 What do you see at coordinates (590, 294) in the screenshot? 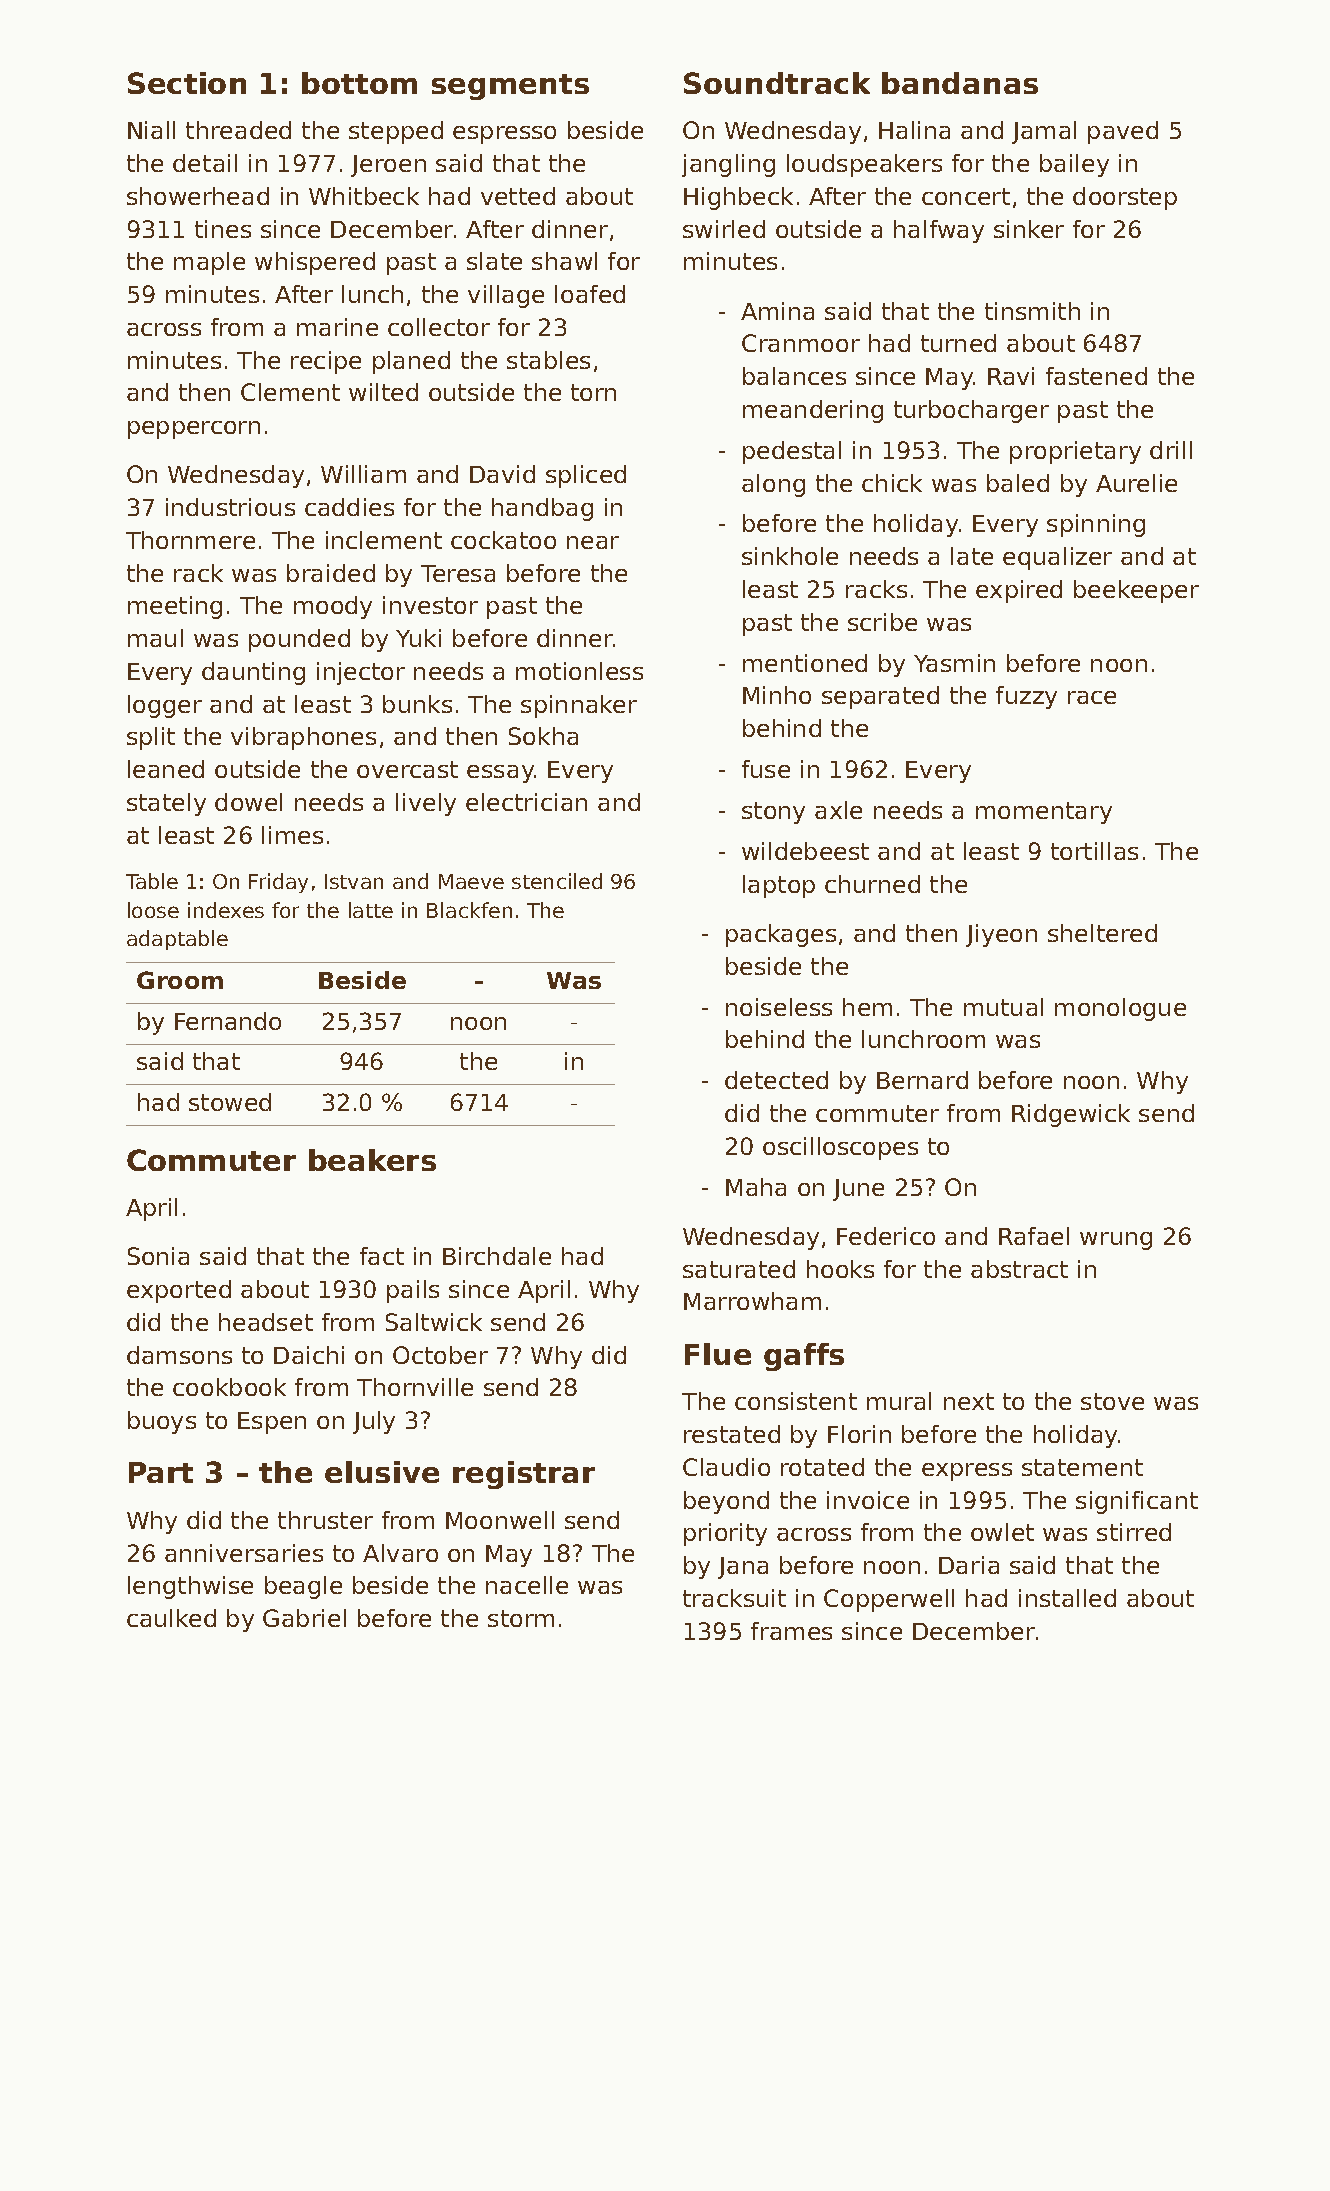
I see `loafed` at bounding box center [590, 294].
